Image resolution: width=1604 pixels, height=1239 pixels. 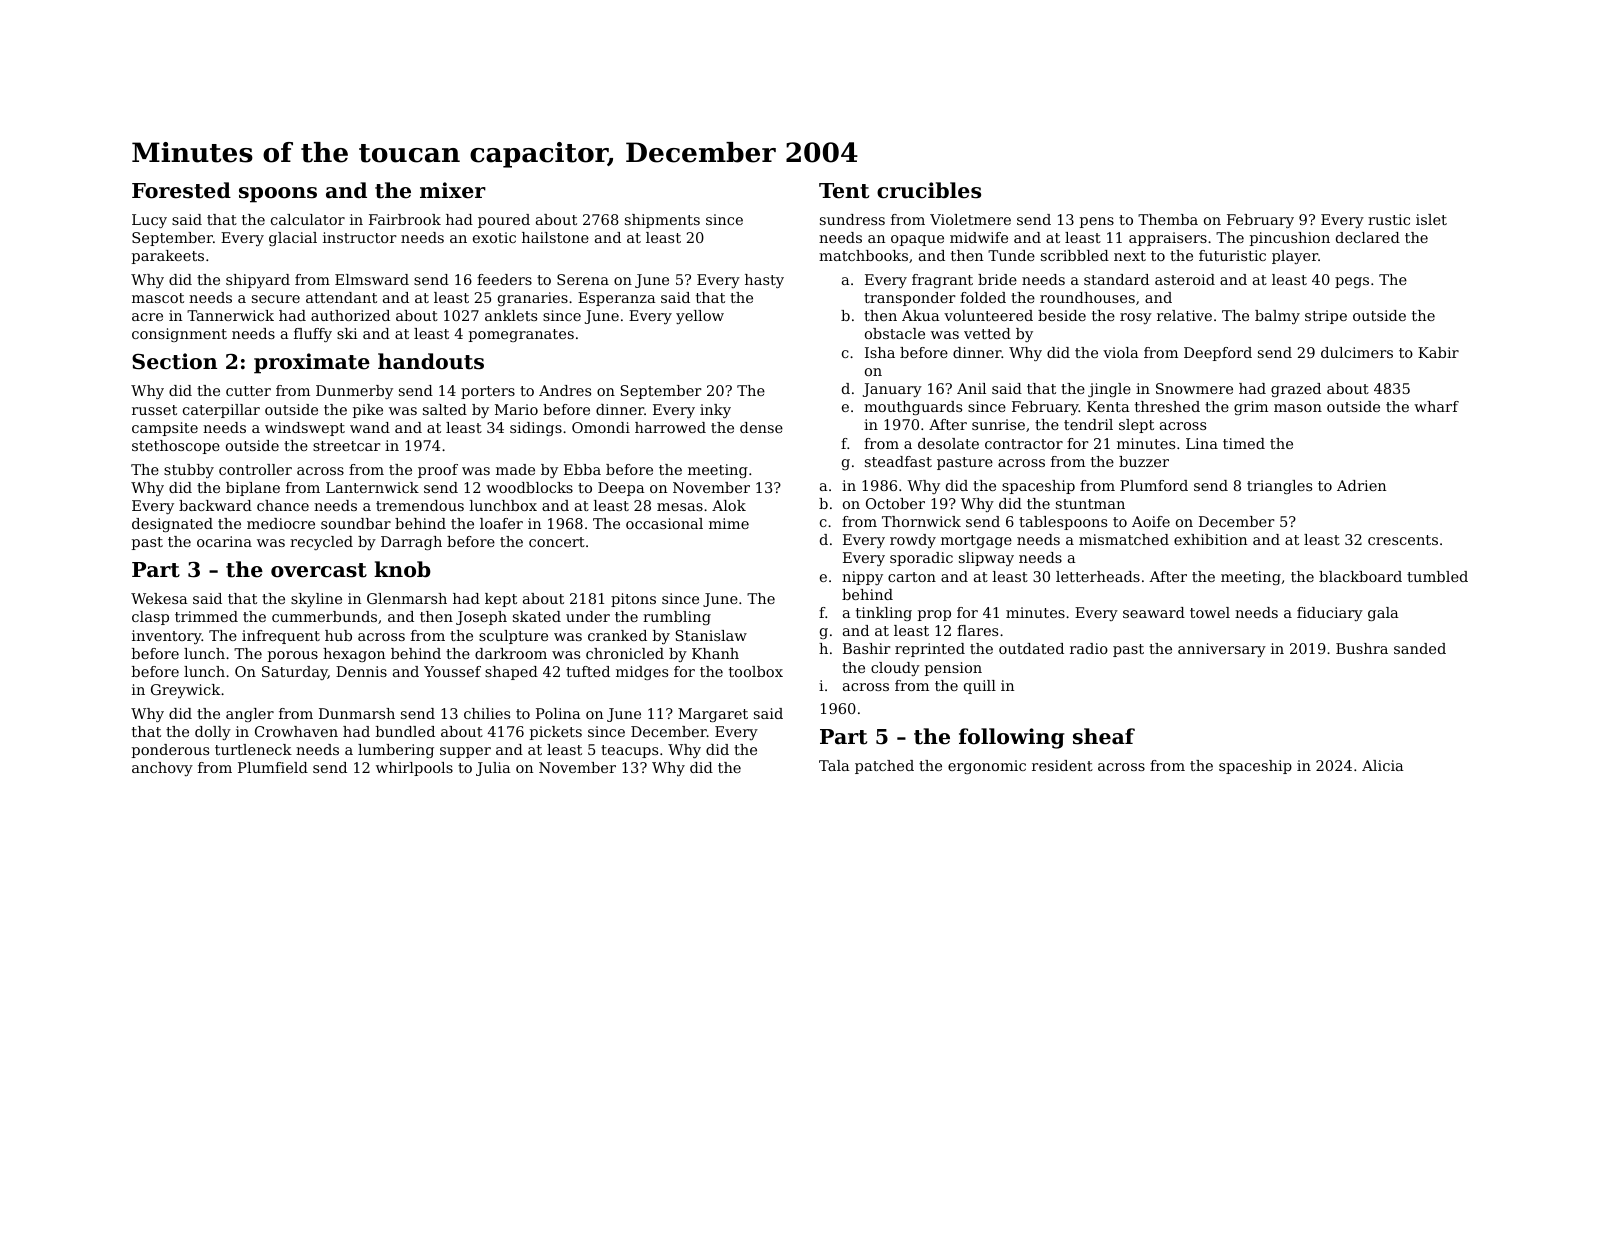 What do you see at coordinates (312, 363) in the document?
I see `proximate` at bounding box center [312, 363].
